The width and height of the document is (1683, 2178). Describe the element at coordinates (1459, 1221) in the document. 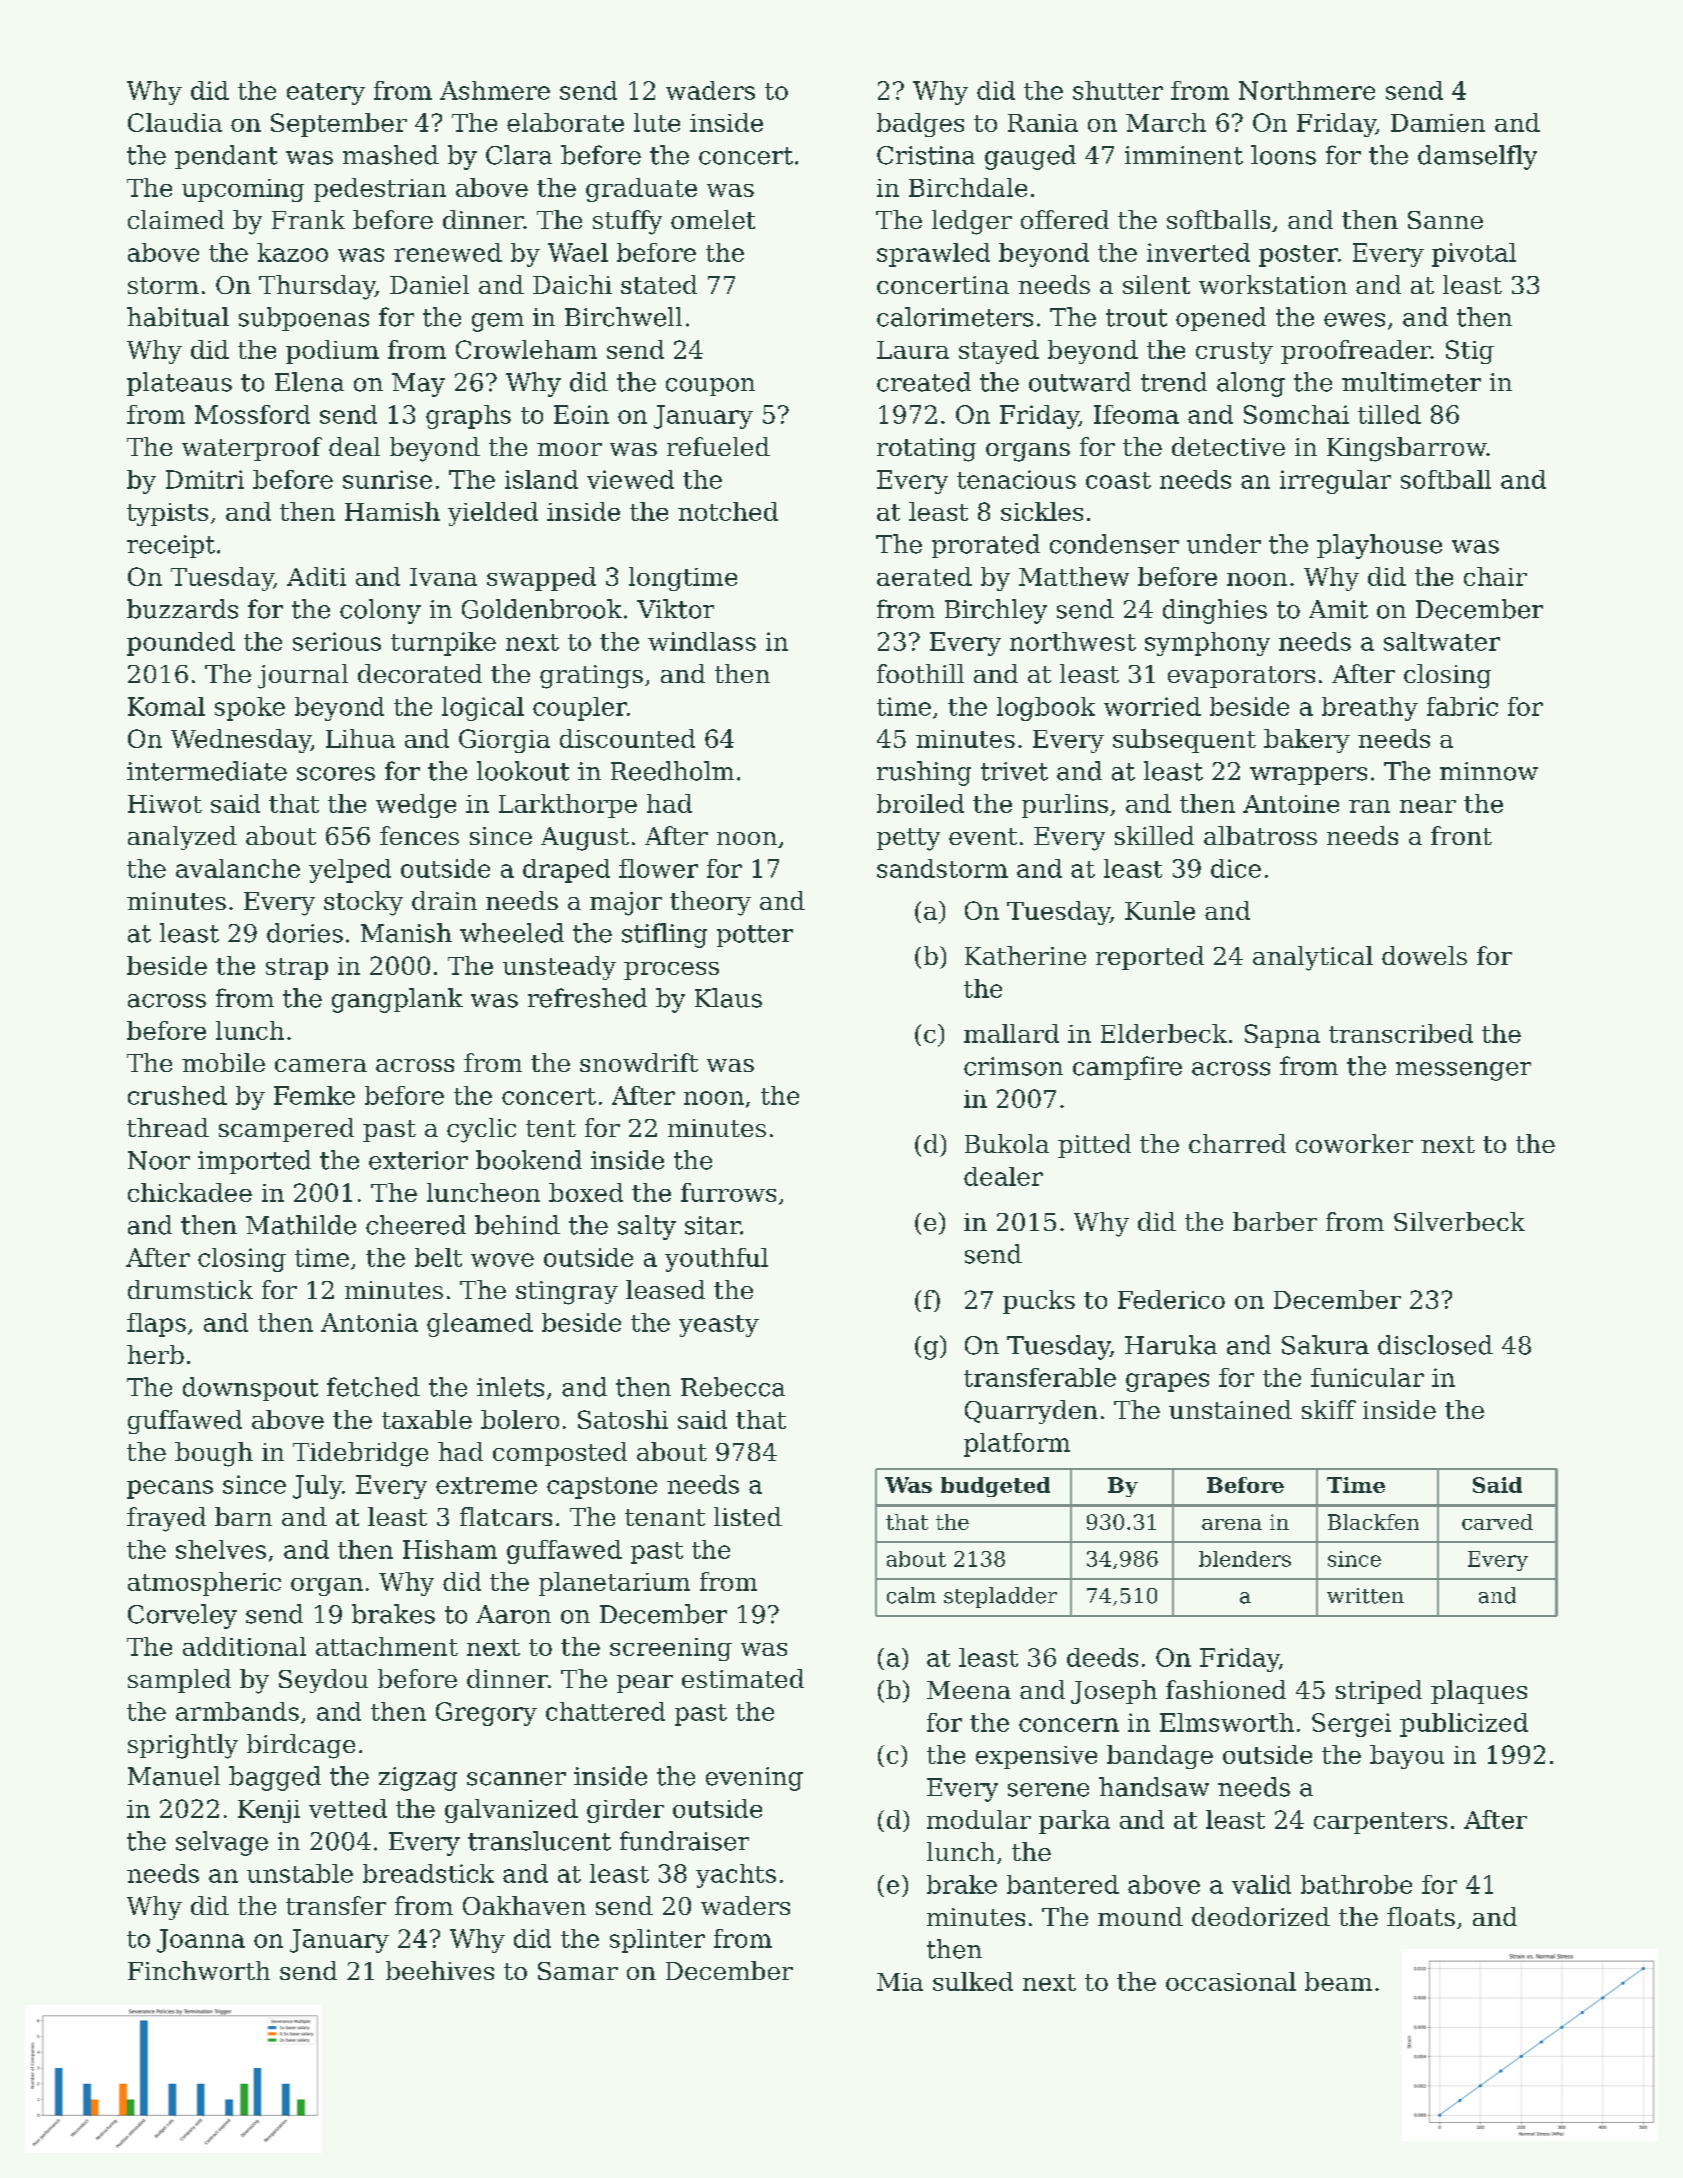

I see `Silverbeck` at that location.
